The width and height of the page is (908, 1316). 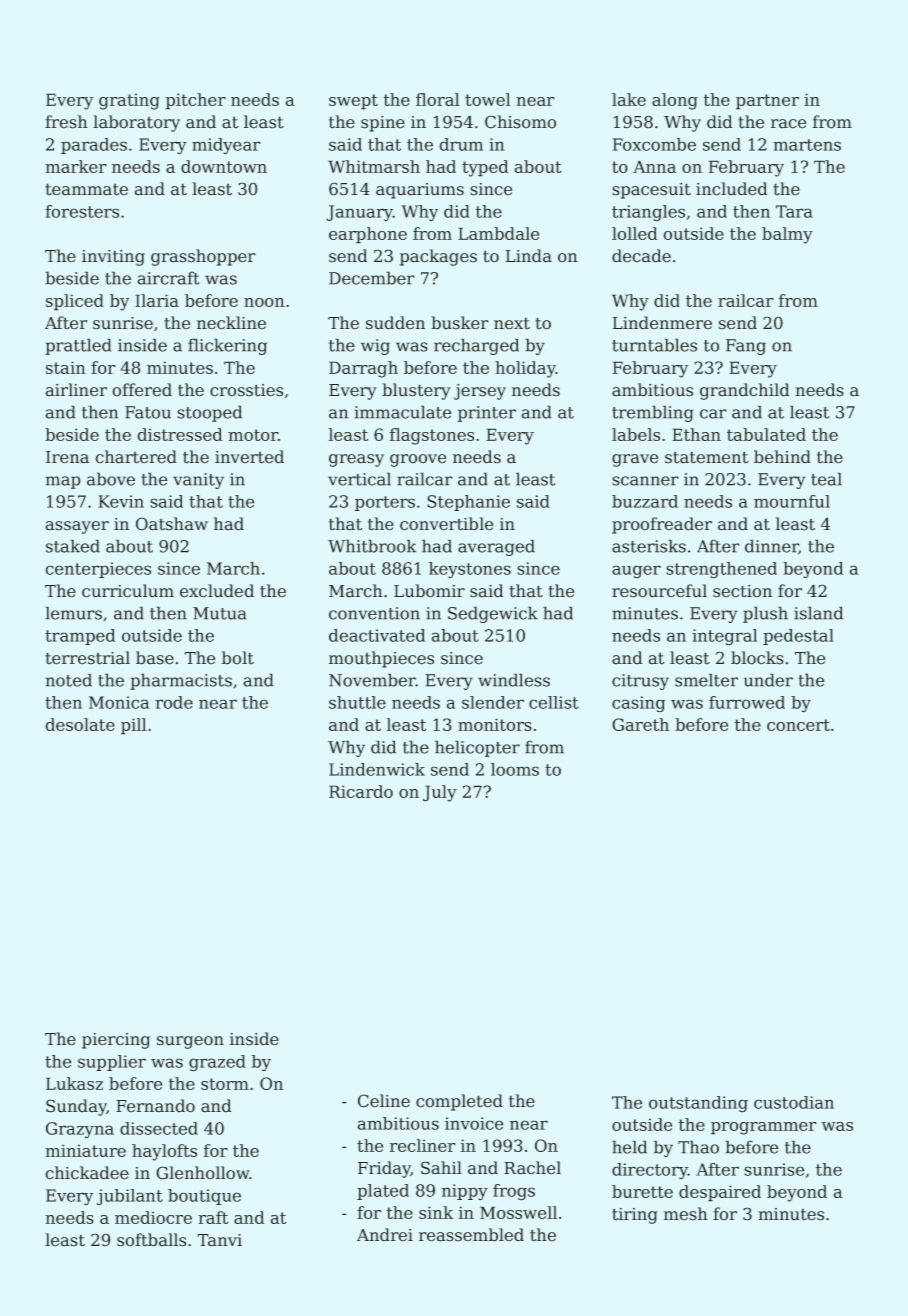 I want to click on Foxcombe, so click(x=654, y=144).
